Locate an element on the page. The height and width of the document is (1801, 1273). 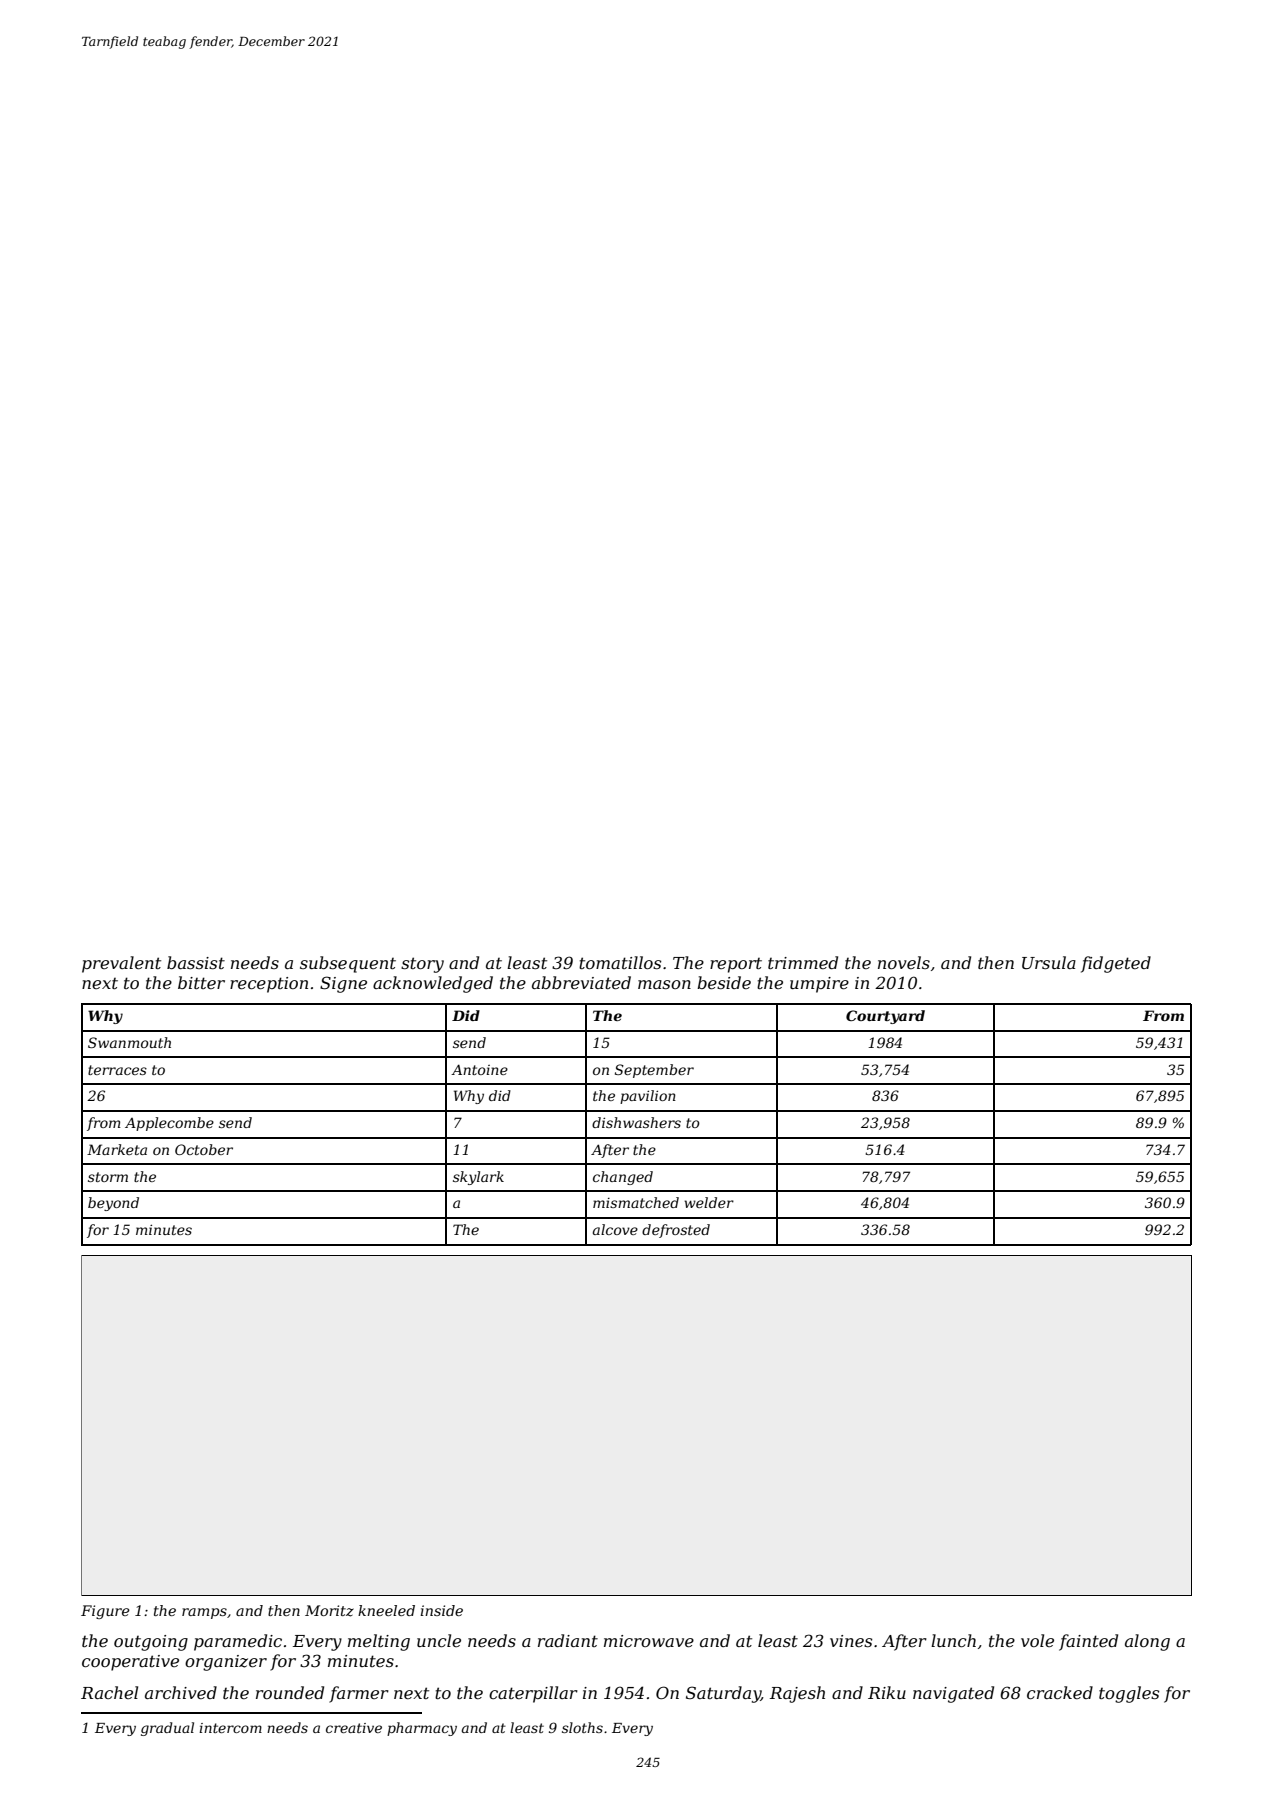
along is located at coordinates (1147, 1642).
